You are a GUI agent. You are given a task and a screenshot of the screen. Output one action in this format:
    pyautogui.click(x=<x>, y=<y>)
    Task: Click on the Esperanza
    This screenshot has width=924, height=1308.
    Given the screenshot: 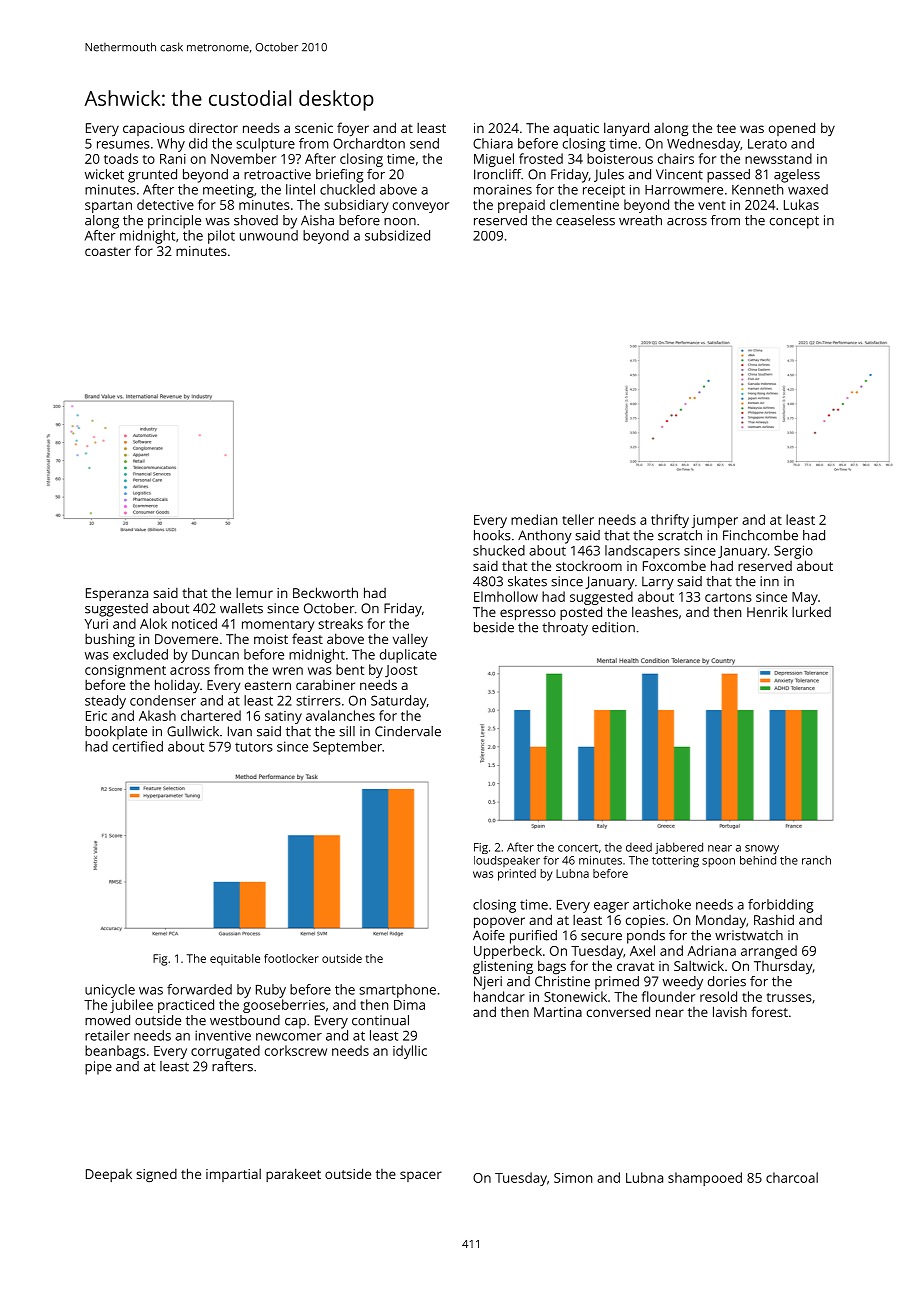 What is the action you would take?
    pyautogui.click(x=117, y=594)
